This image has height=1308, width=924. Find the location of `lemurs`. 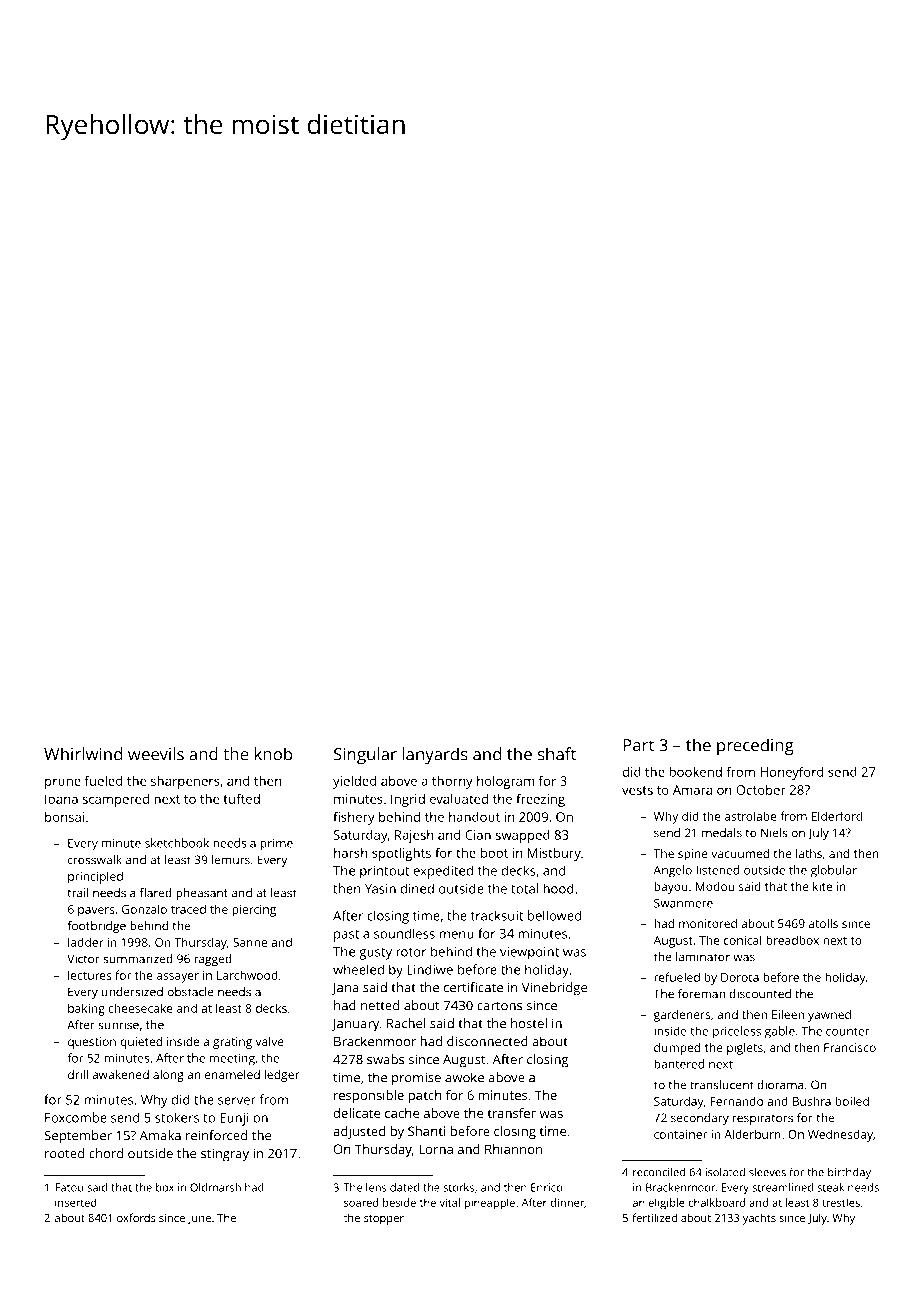

lemurs is located at coordinates (231, 860).
